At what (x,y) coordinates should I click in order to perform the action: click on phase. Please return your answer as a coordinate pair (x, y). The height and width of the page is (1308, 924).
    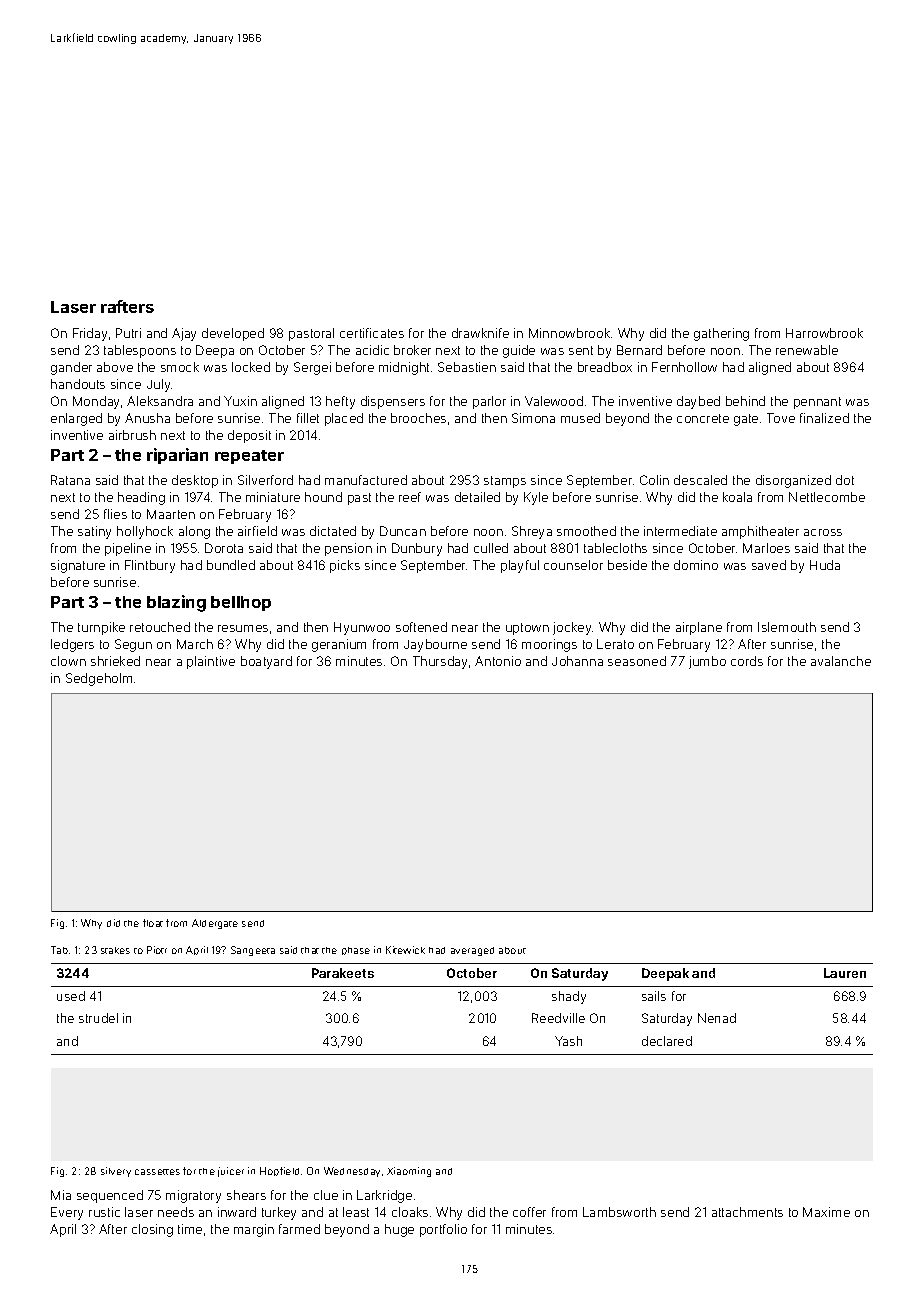
    Looking at the image, I should click on (356, 951).
